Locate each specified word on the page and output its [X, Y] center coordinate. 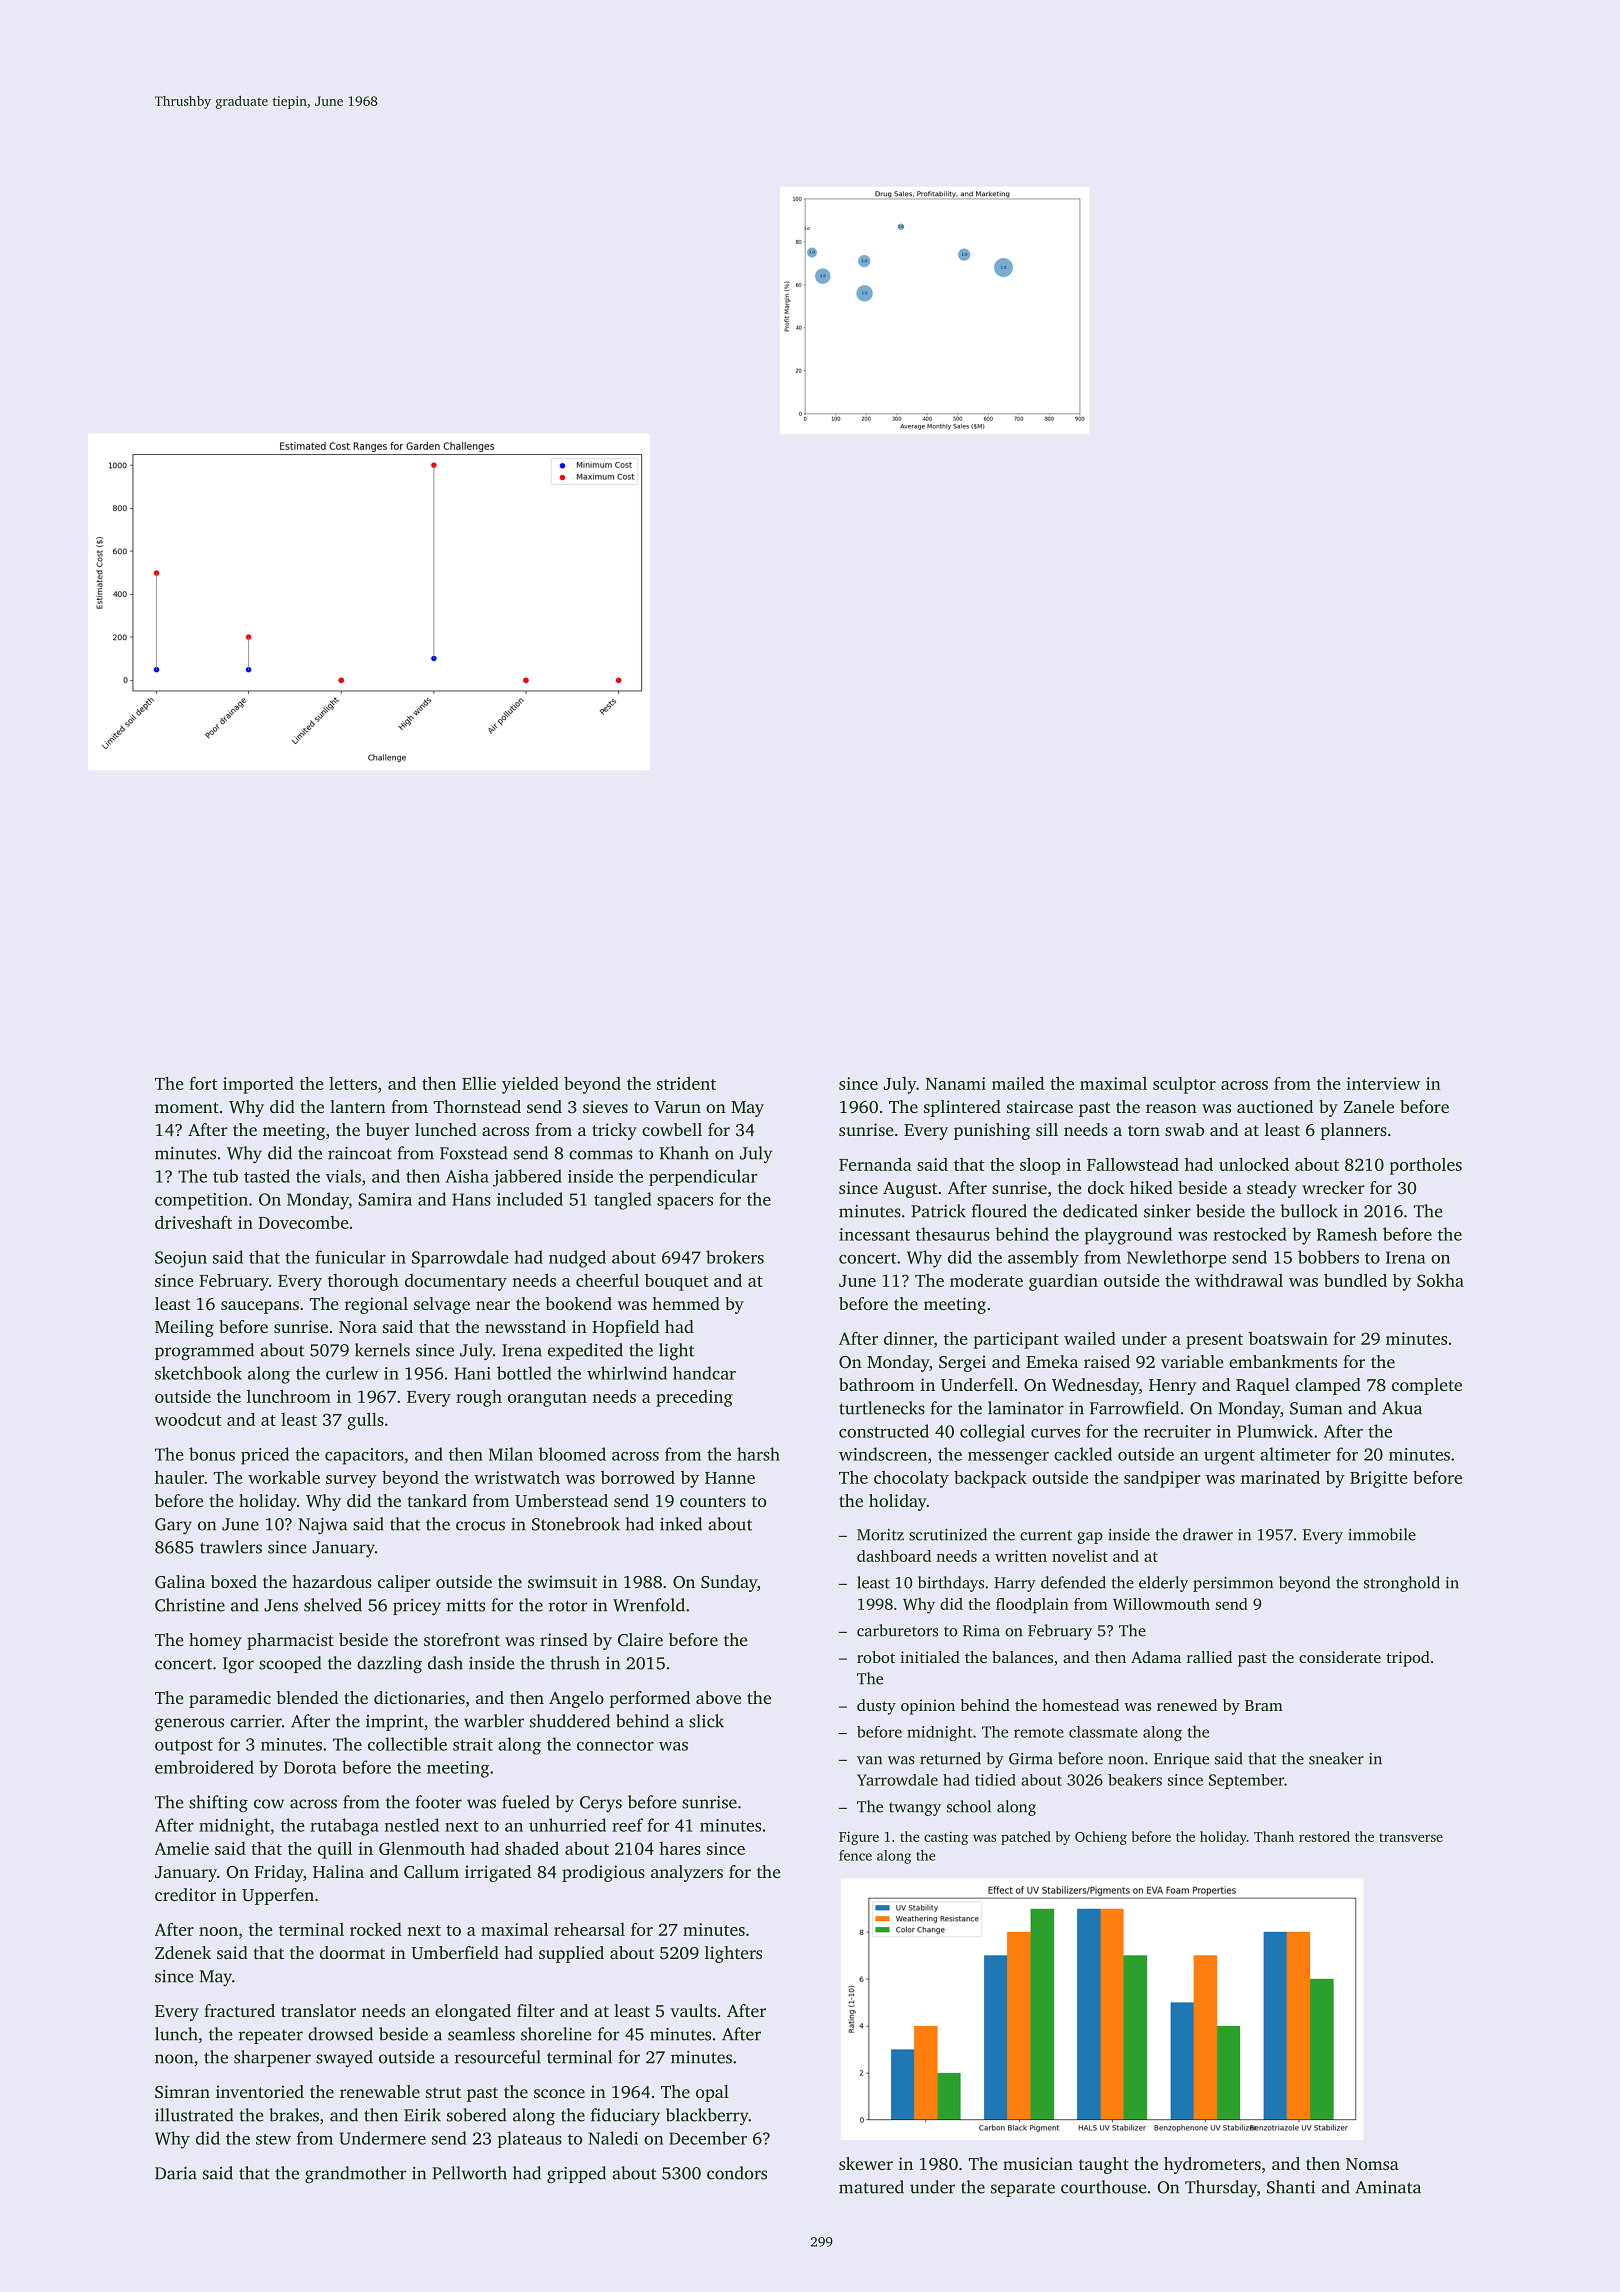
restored [1324, 1836]
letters [353, 1083]
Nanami [956, 1083]
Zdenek [183, 1952]
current [1046, 1535]
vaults [693, 2010]
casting [946, 1838]
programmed [204, 1351]
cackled [1083, 1454]
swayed [344, 2058]
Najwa [322, 1526]
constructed [884, 1431]
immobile [1382, 1534]
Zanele [1368, 1106]
